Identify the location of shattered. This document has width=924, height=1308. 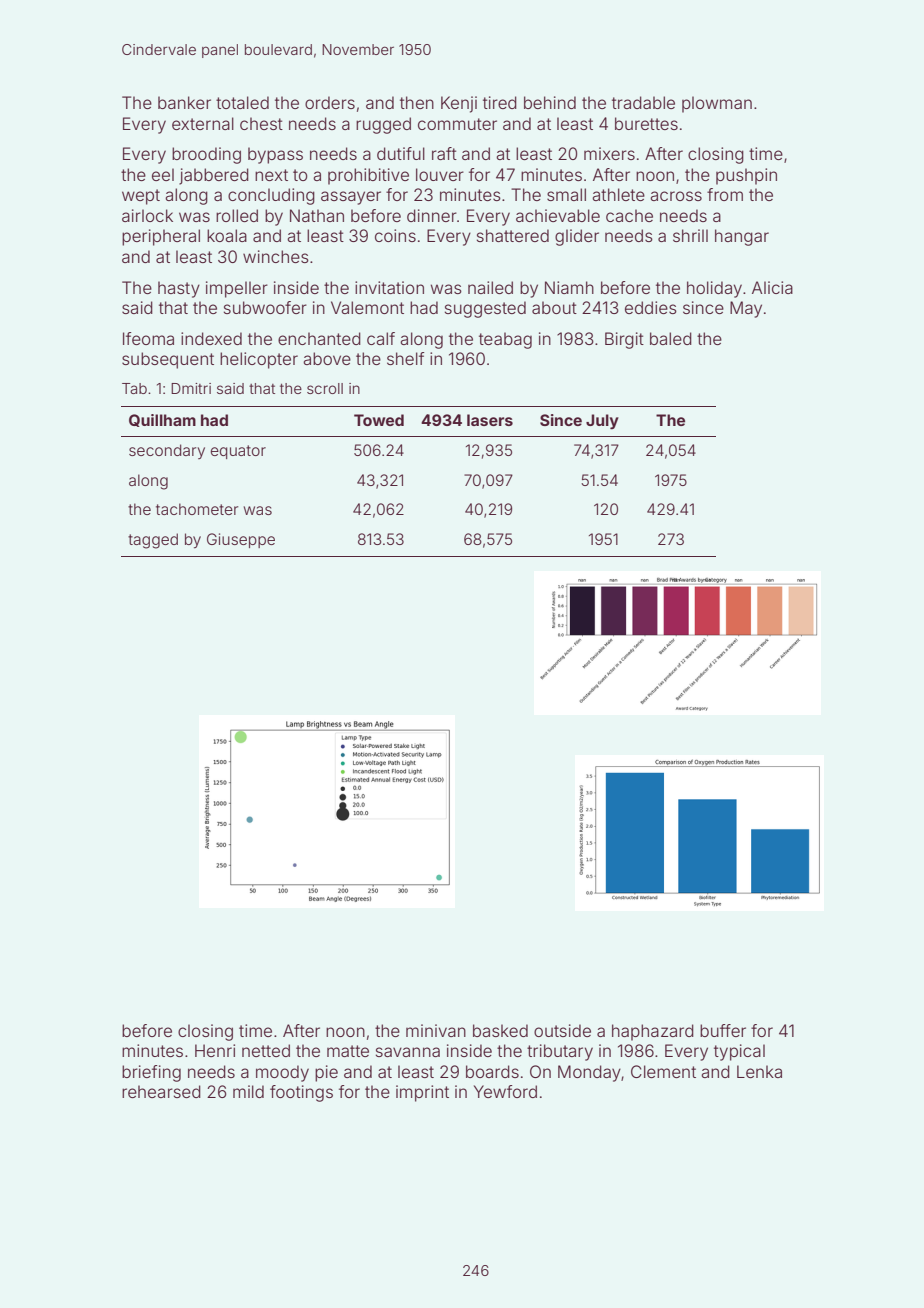
(513, 235).
